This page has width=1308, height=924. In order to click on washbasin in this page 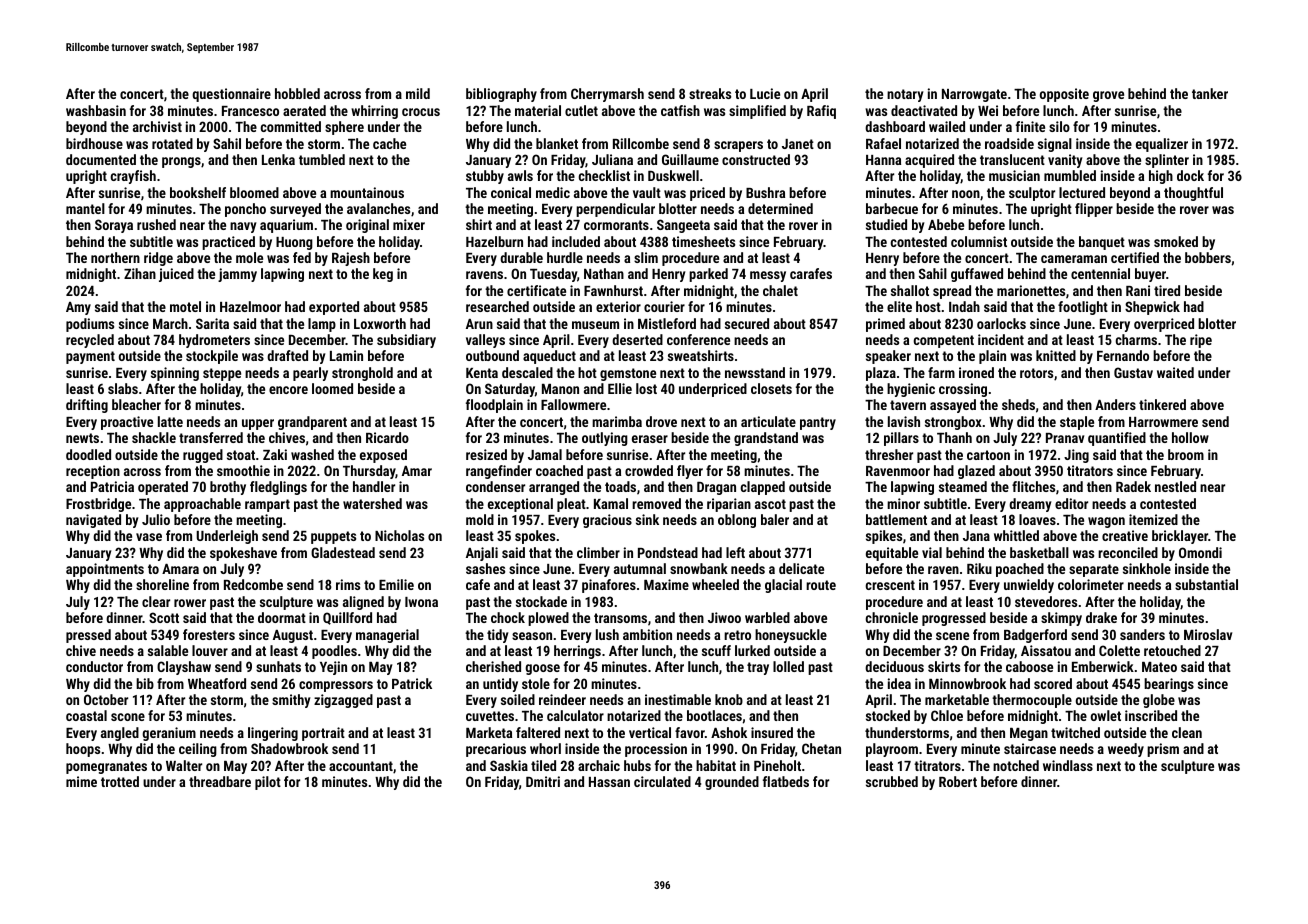, I will do `click(96, 110)`.
